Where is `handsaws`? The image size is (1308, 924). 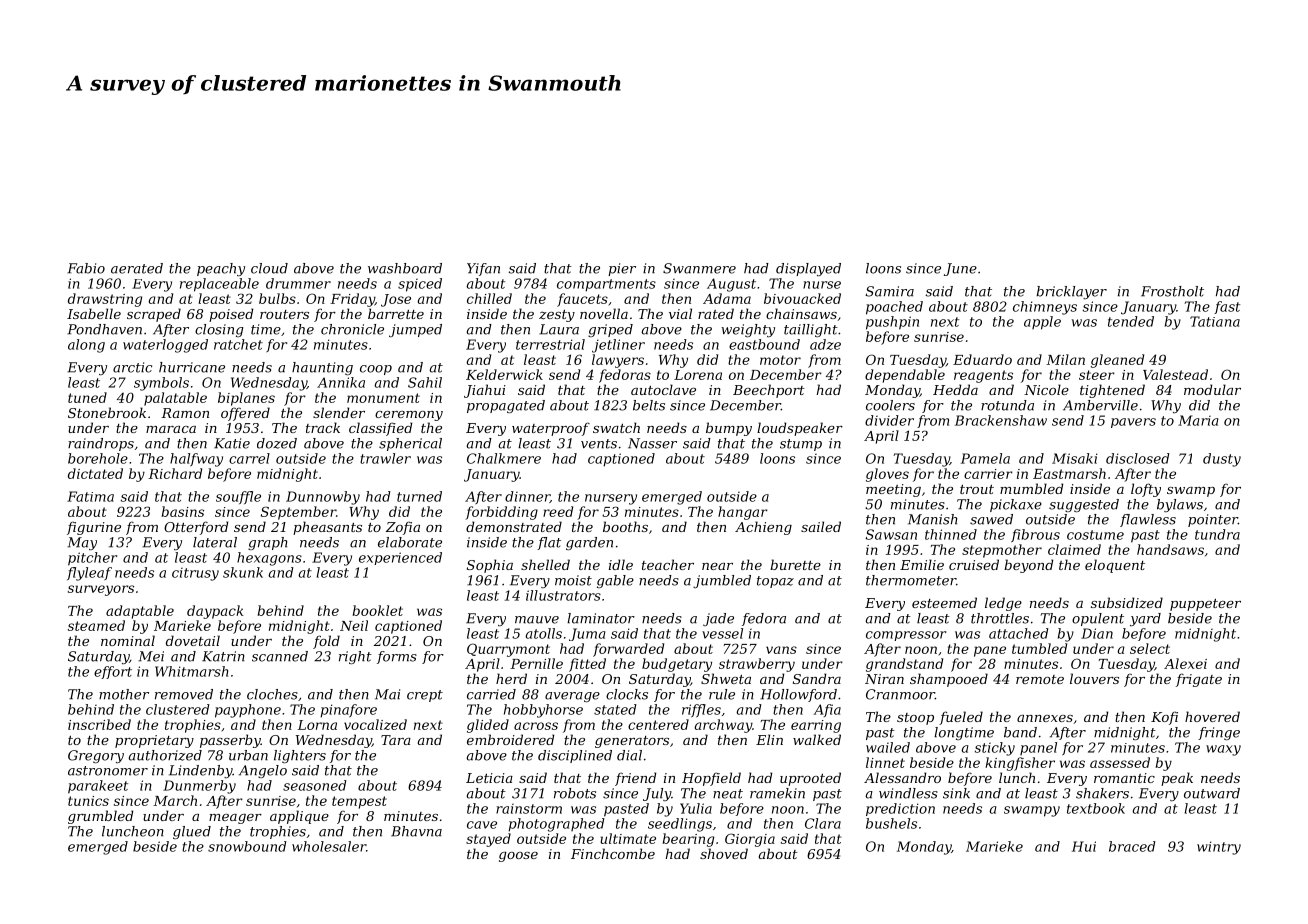
handsaws is located at coordinates (1170, 549).
